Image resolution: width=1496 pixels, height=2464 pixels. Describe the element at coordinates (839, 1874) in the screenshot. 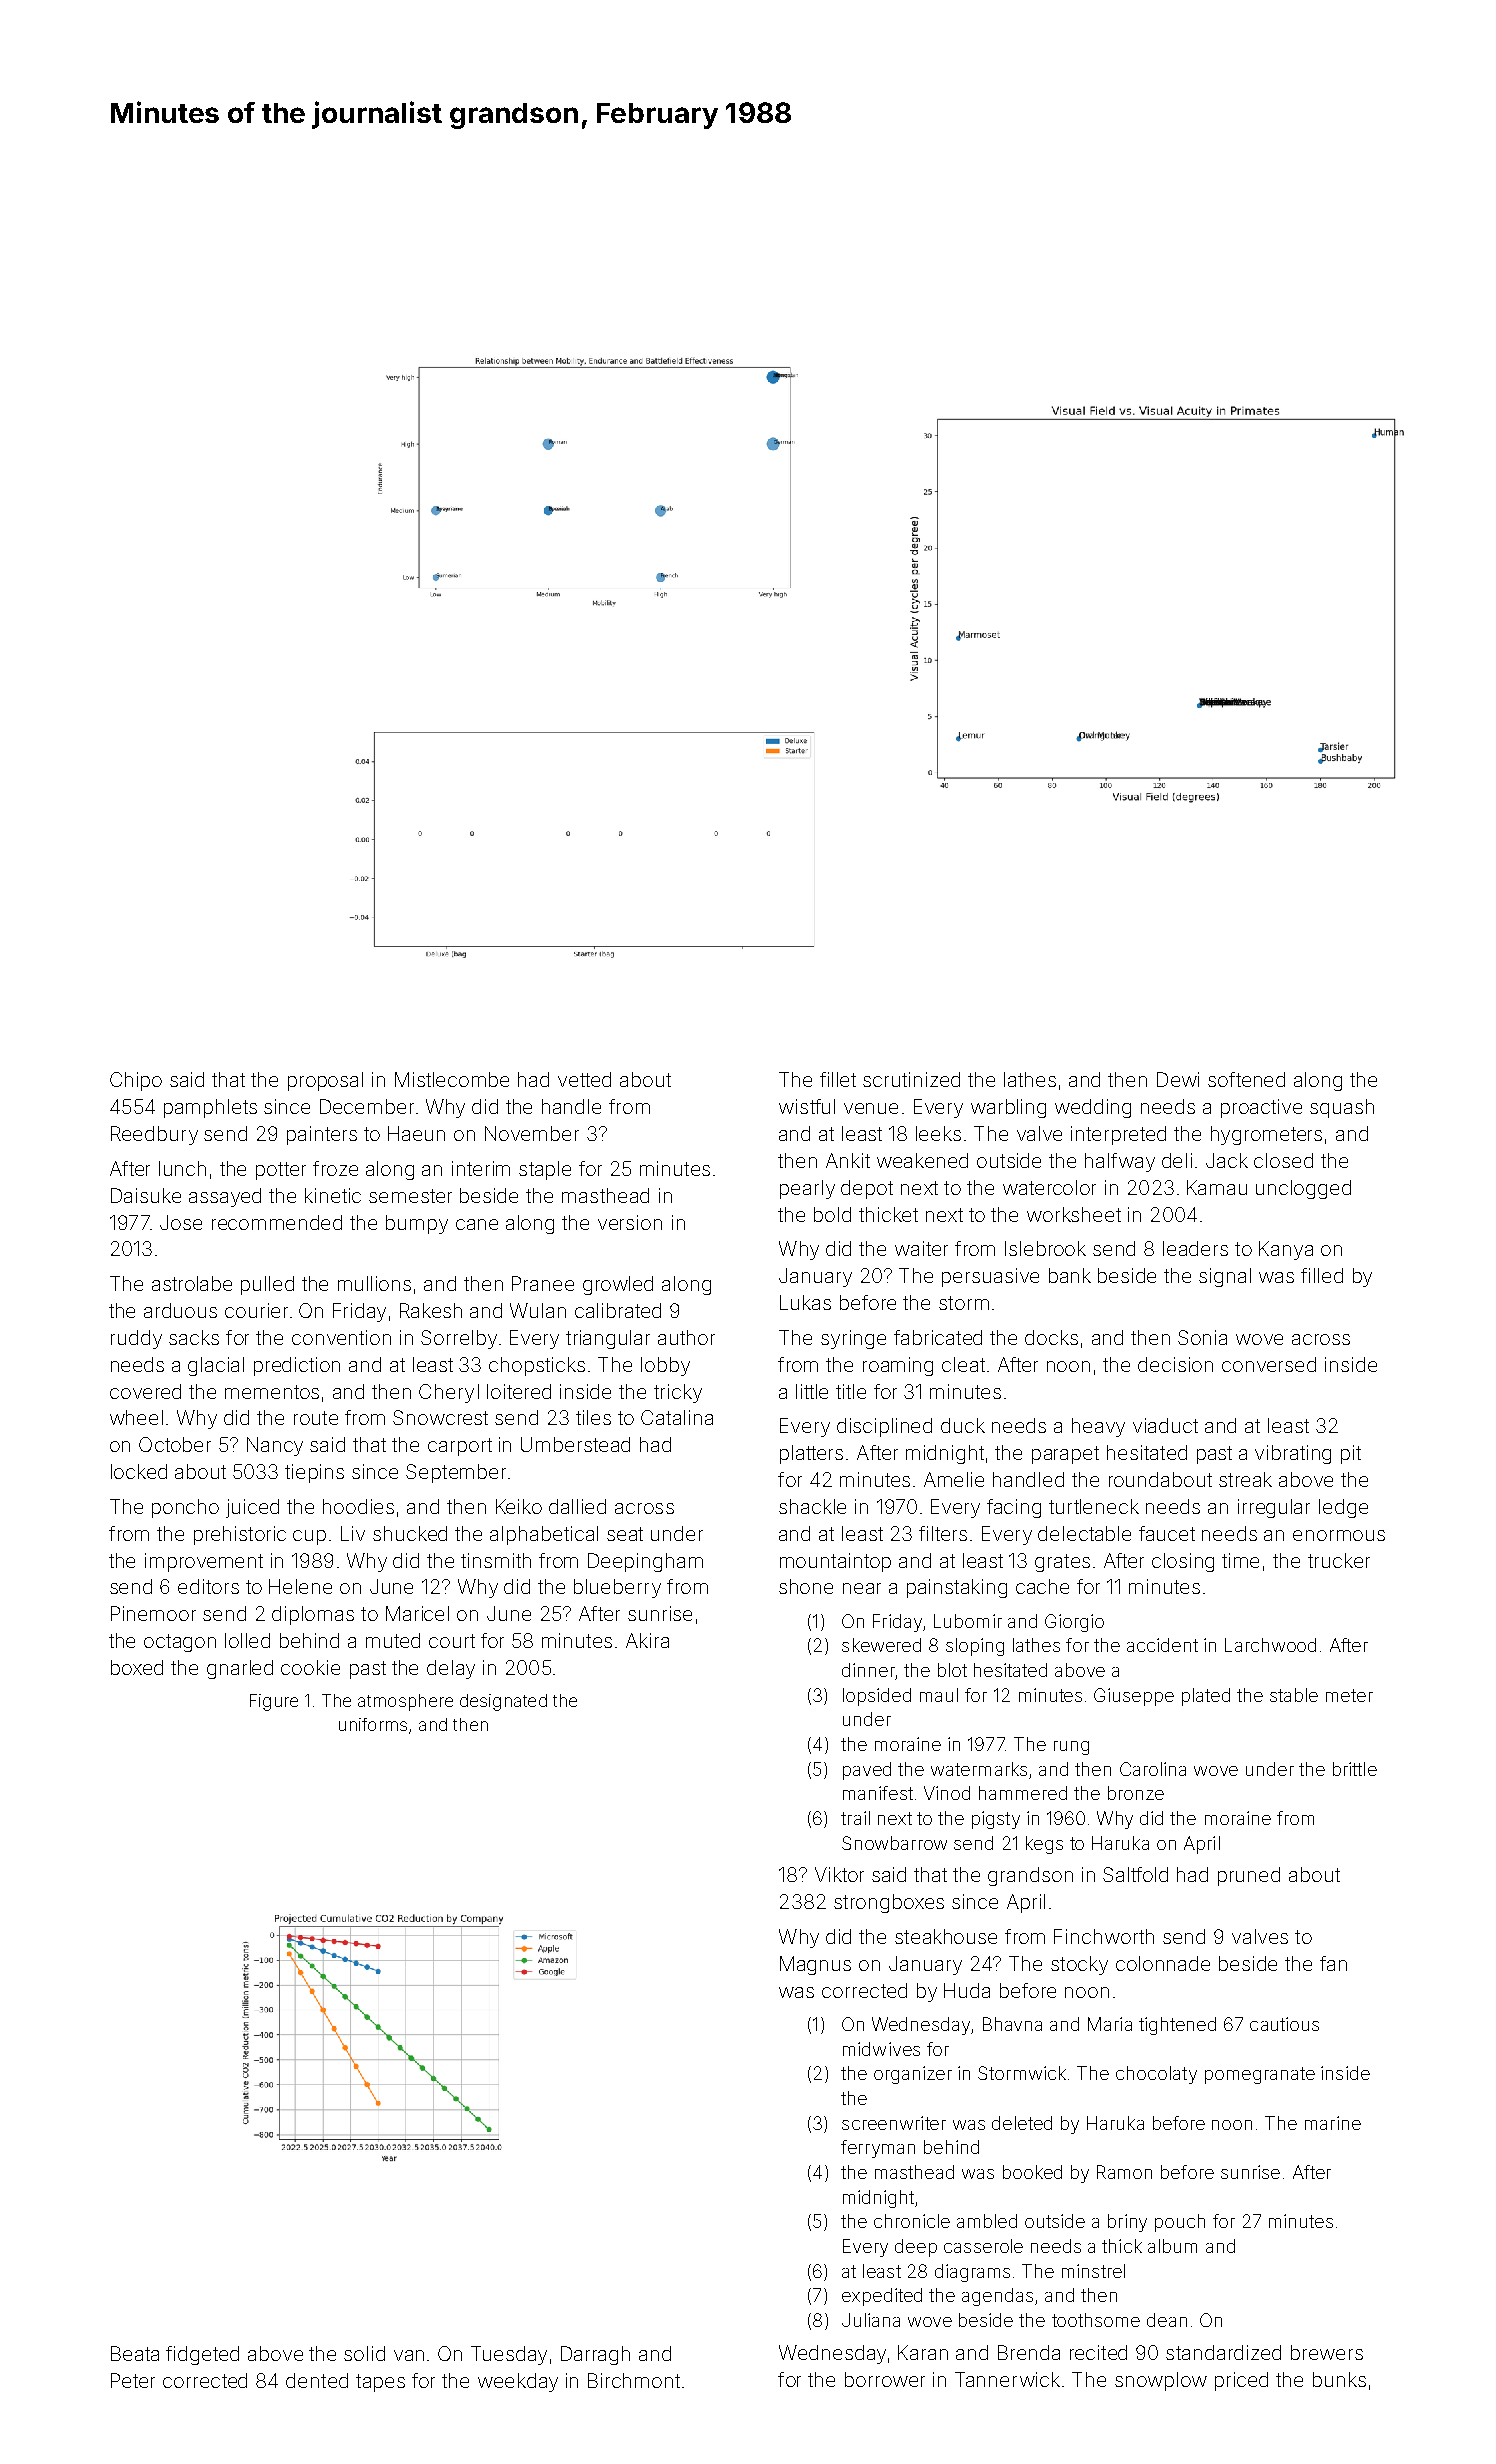

I see `Viktor` at that location.
